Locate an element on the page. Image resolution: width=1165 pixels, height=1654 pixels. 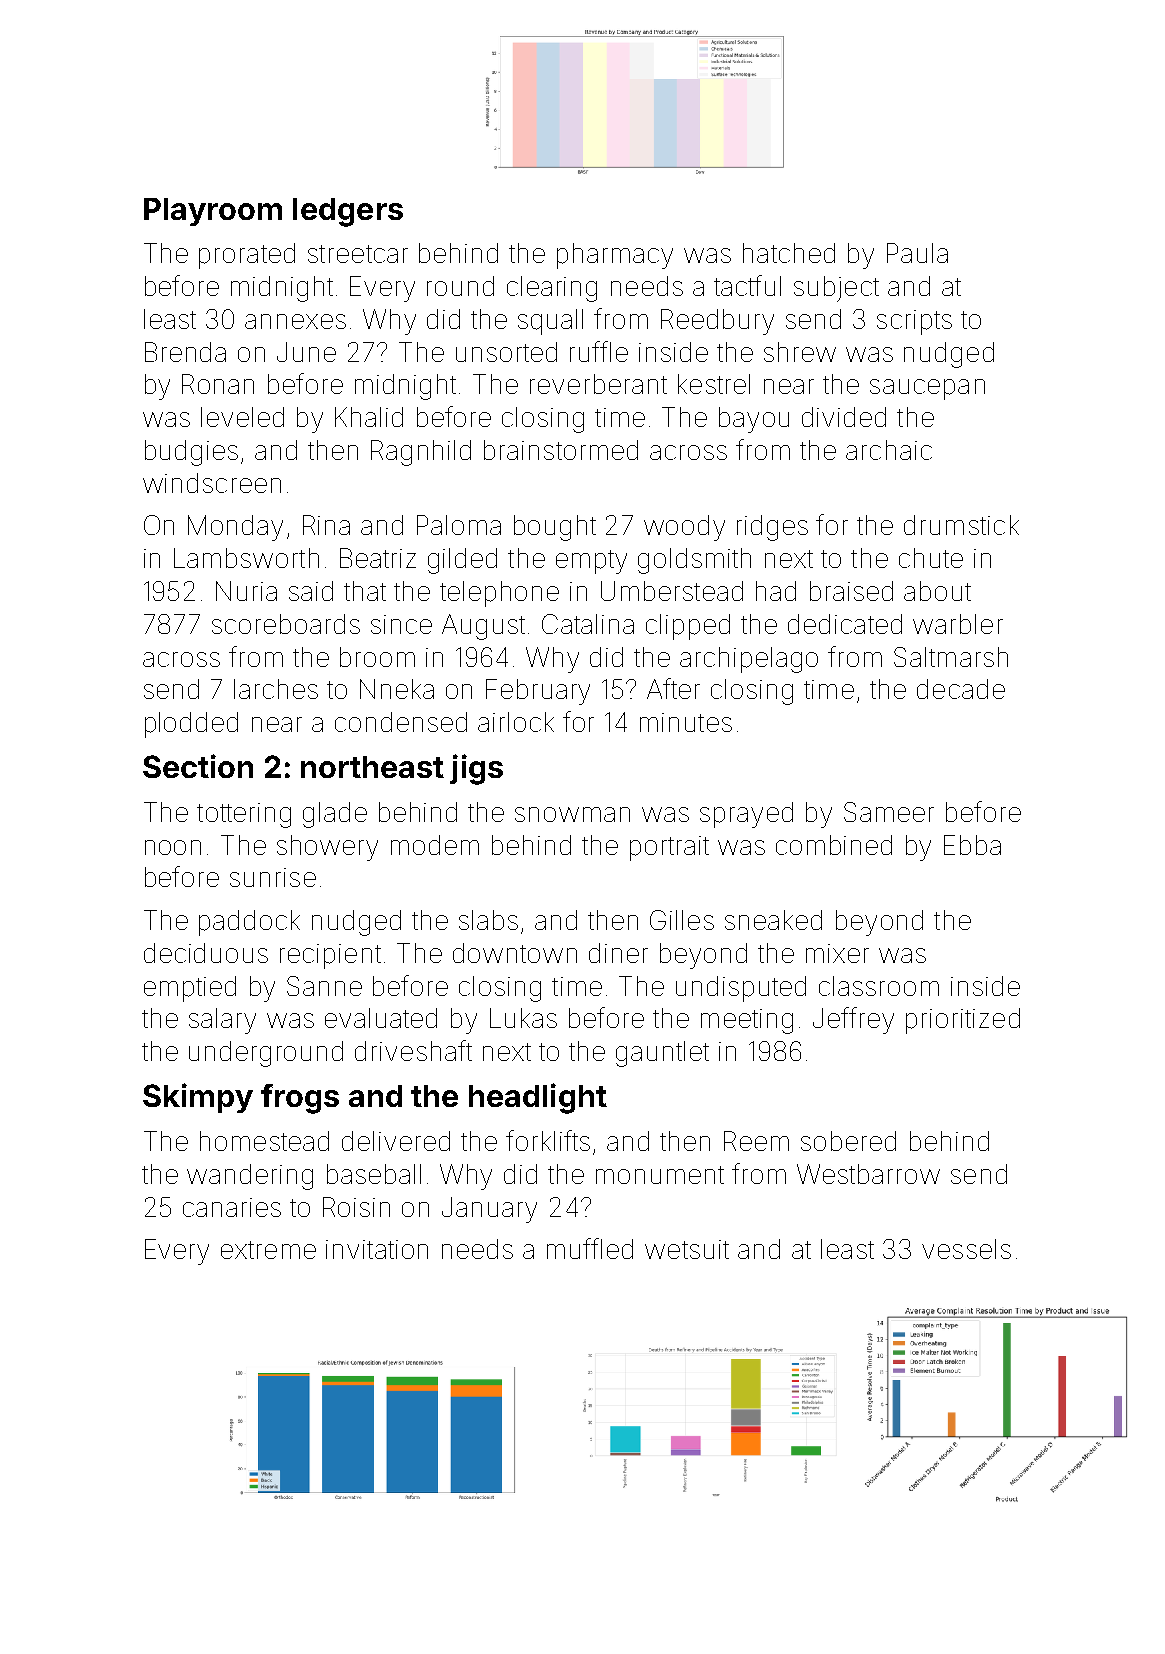
Lambsworth is located at coordinates (246, 558).
